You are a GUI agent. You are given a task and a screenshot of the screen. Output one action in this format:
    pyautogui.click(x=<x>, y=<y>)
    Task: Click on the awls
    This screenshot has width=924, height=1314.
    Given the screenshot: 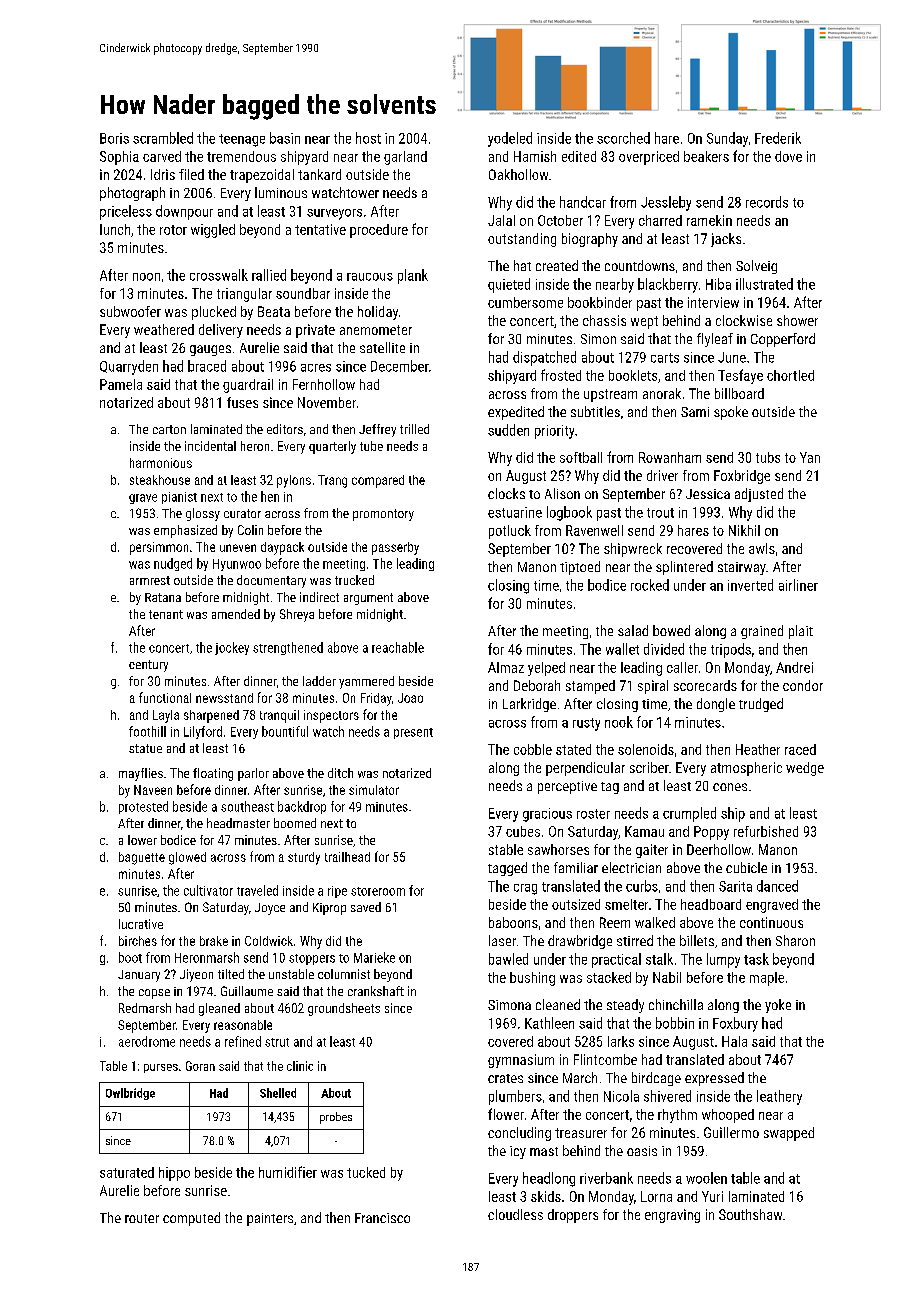 What is the action you would take?
    pyautogui.click(x=762, y=548)
